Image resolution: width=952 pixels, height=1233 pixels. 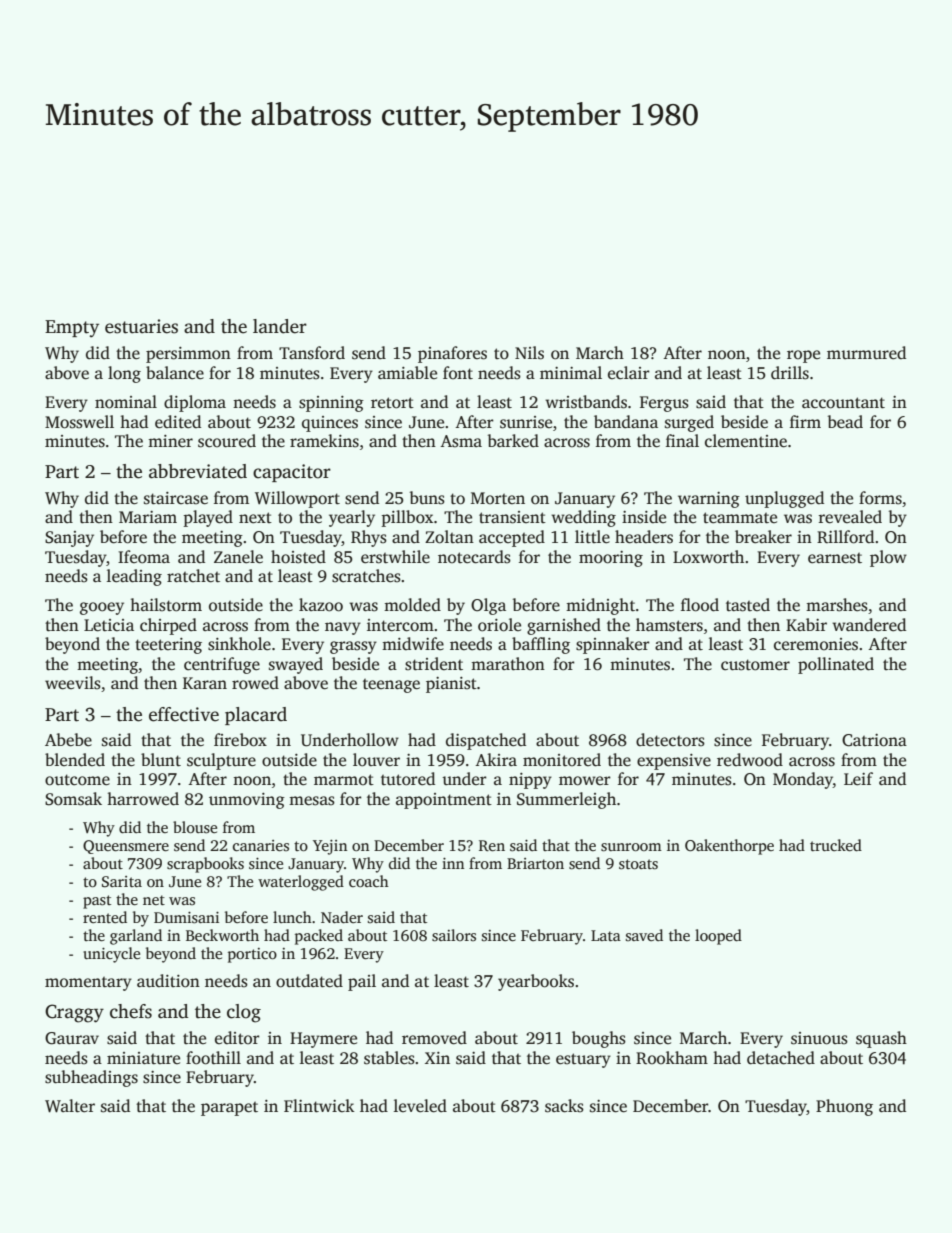 I want to click on sinuous, so click(x=819, y=1038).
